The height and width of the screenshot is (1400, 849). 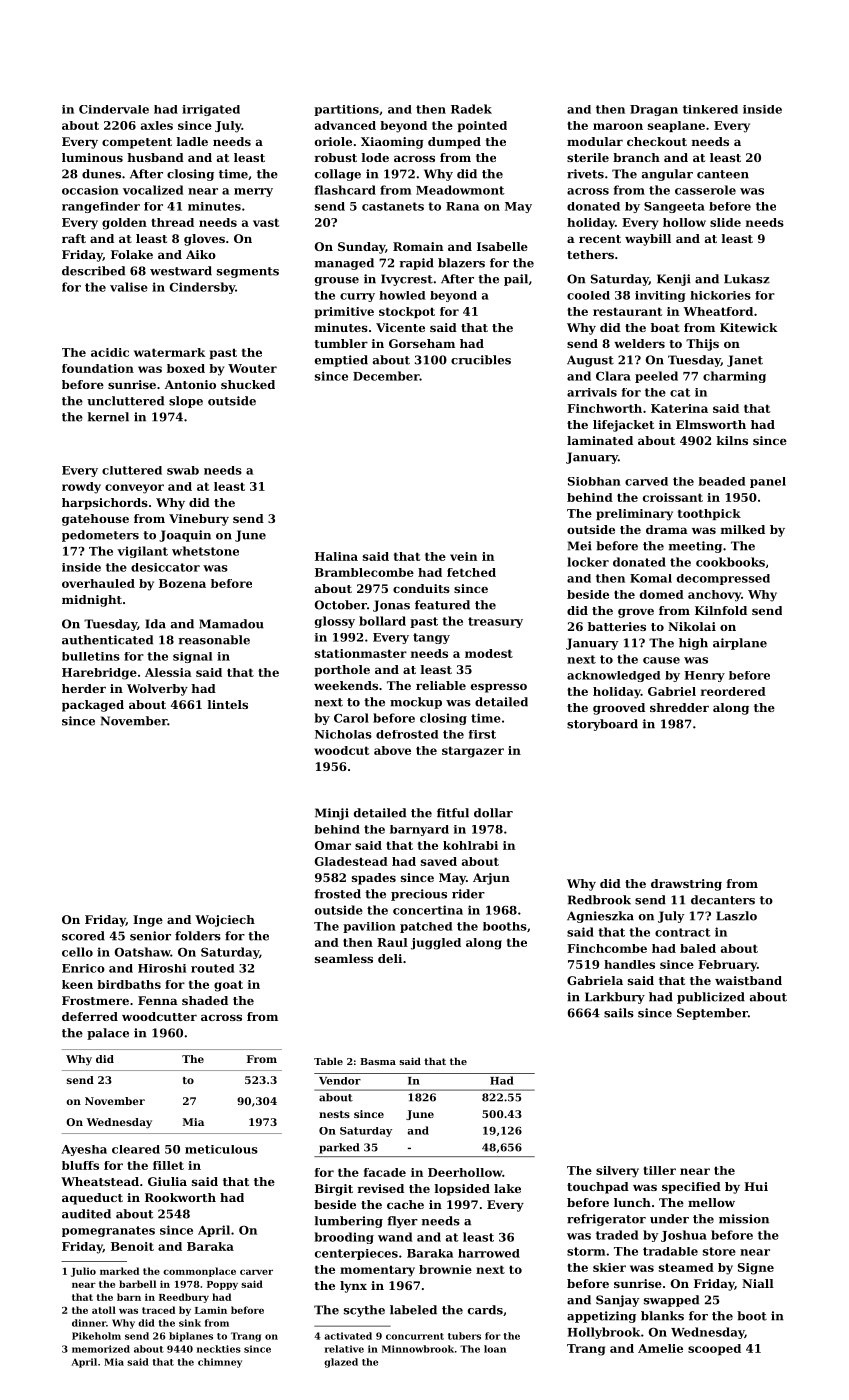 I want to click on September, so click(x=712, y=1014).
